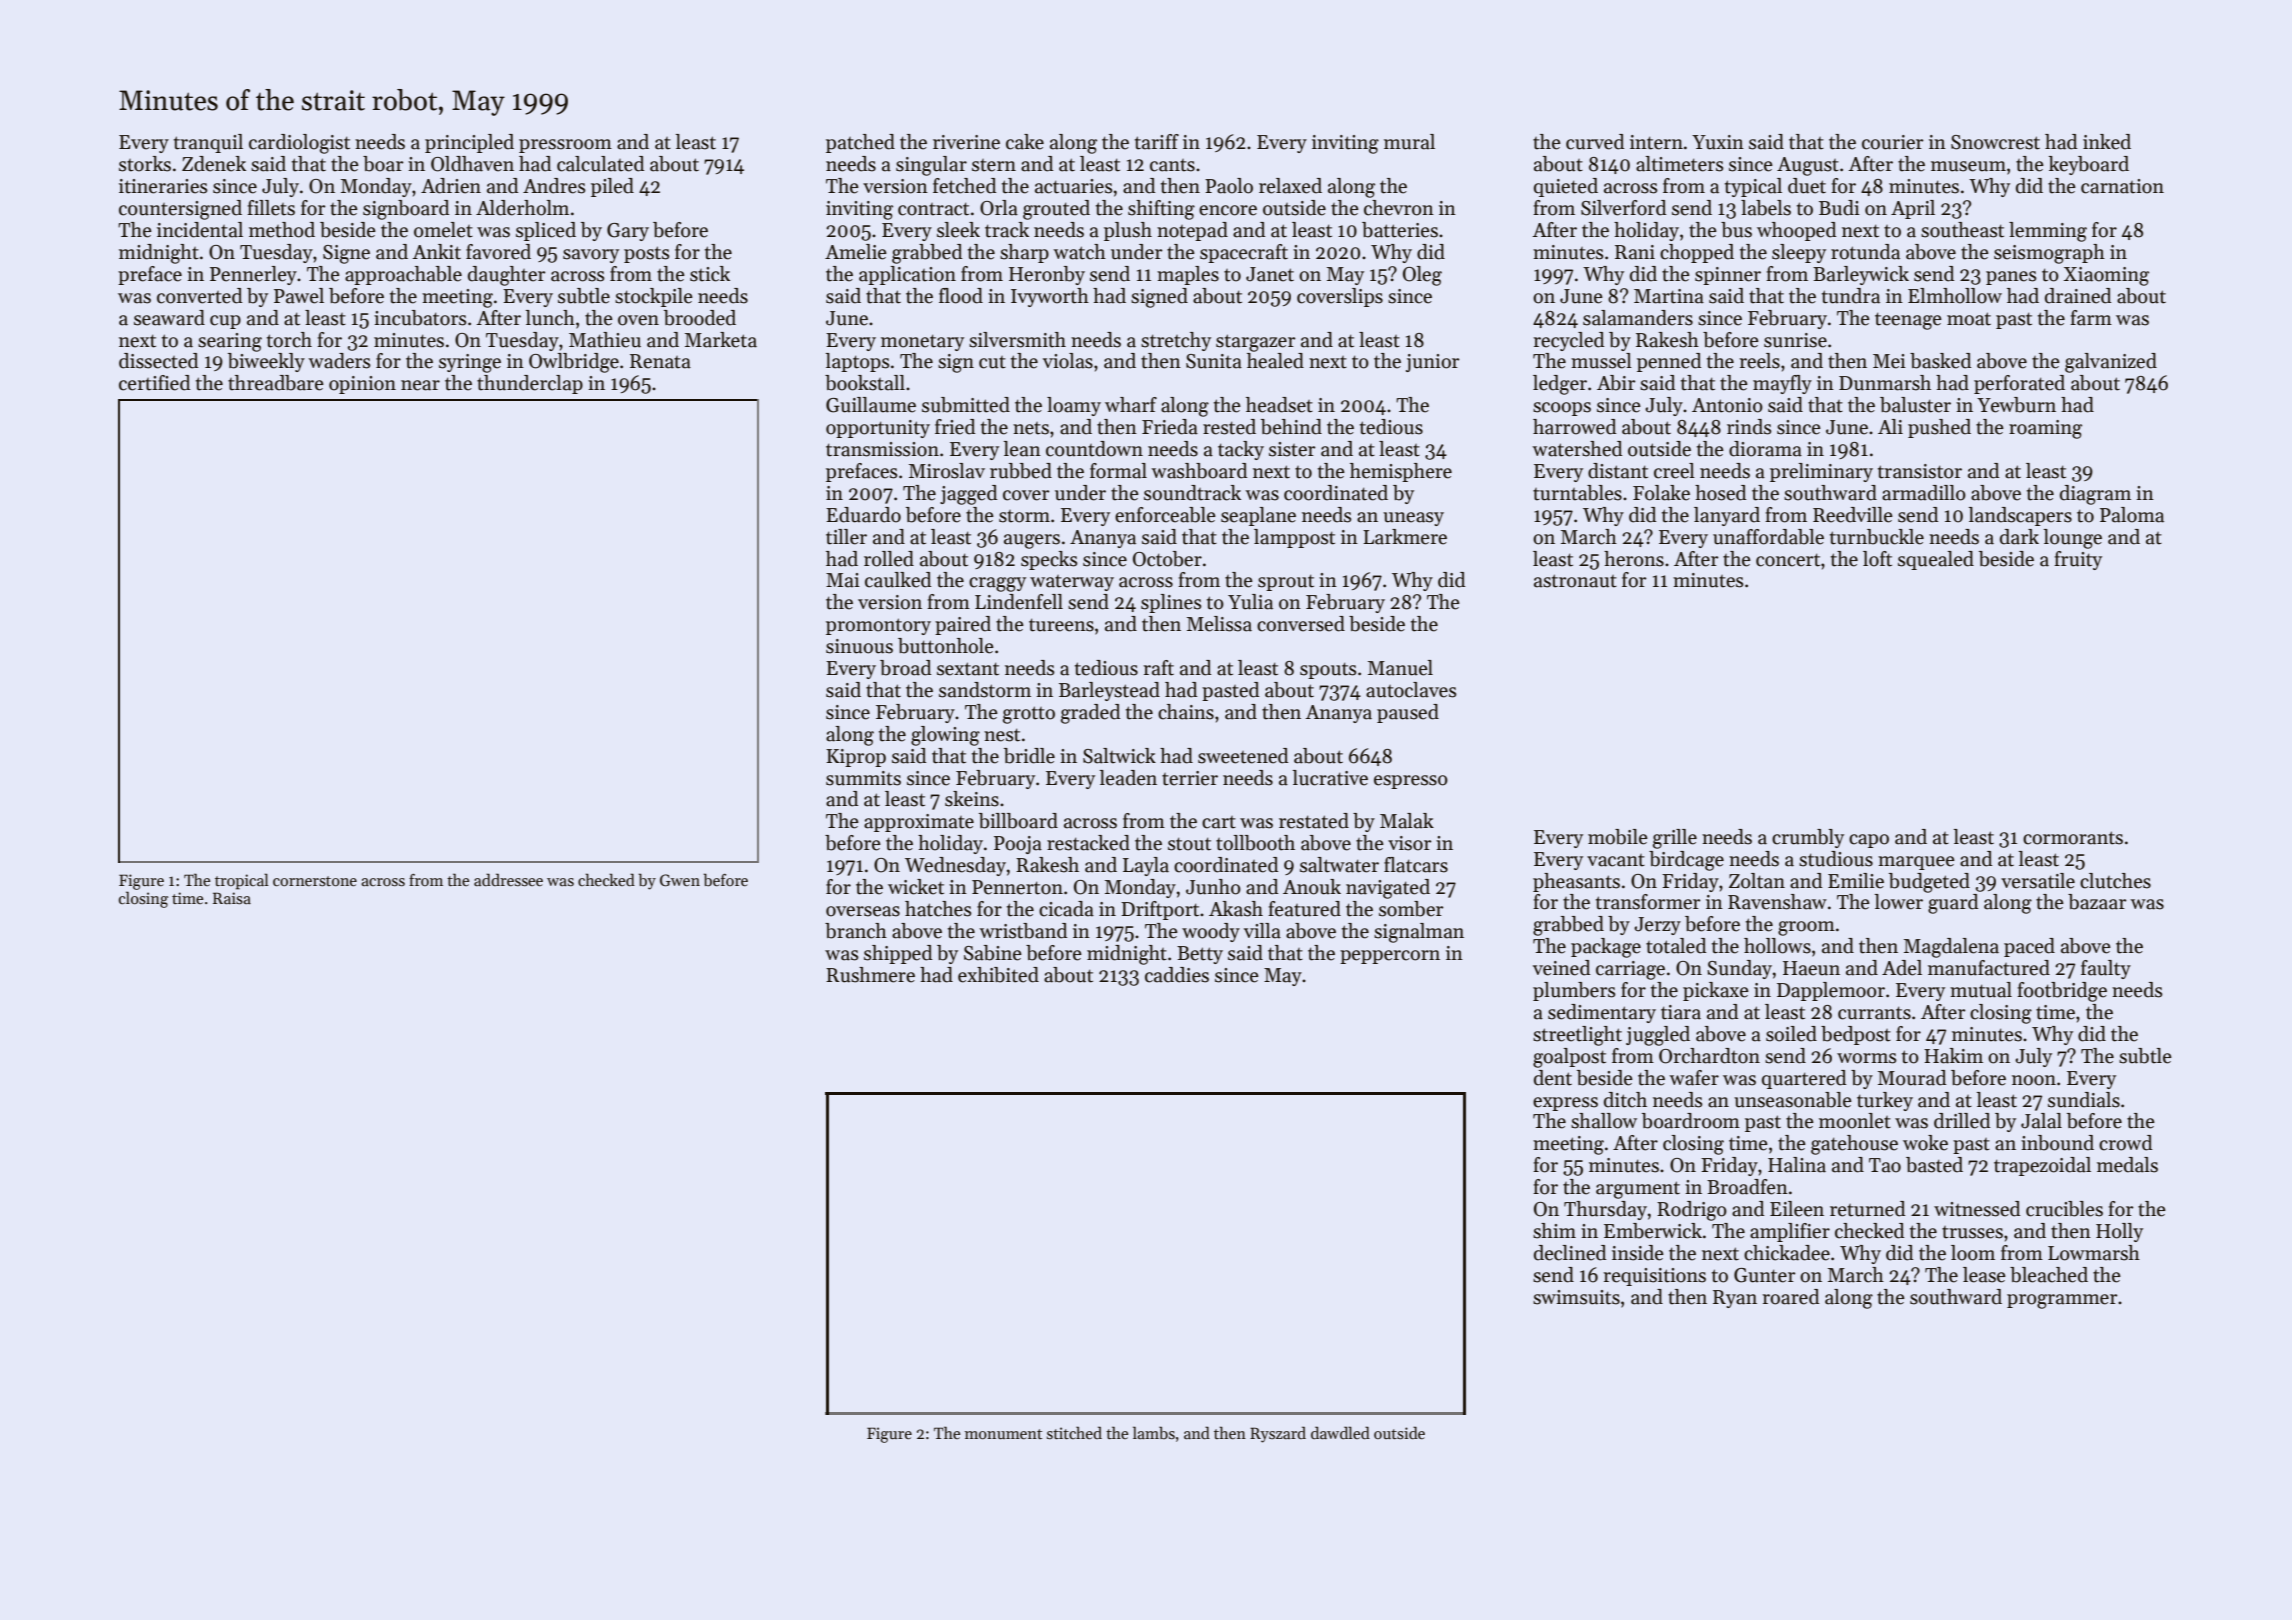  I want to click on cicada, so click(1066, 909).
